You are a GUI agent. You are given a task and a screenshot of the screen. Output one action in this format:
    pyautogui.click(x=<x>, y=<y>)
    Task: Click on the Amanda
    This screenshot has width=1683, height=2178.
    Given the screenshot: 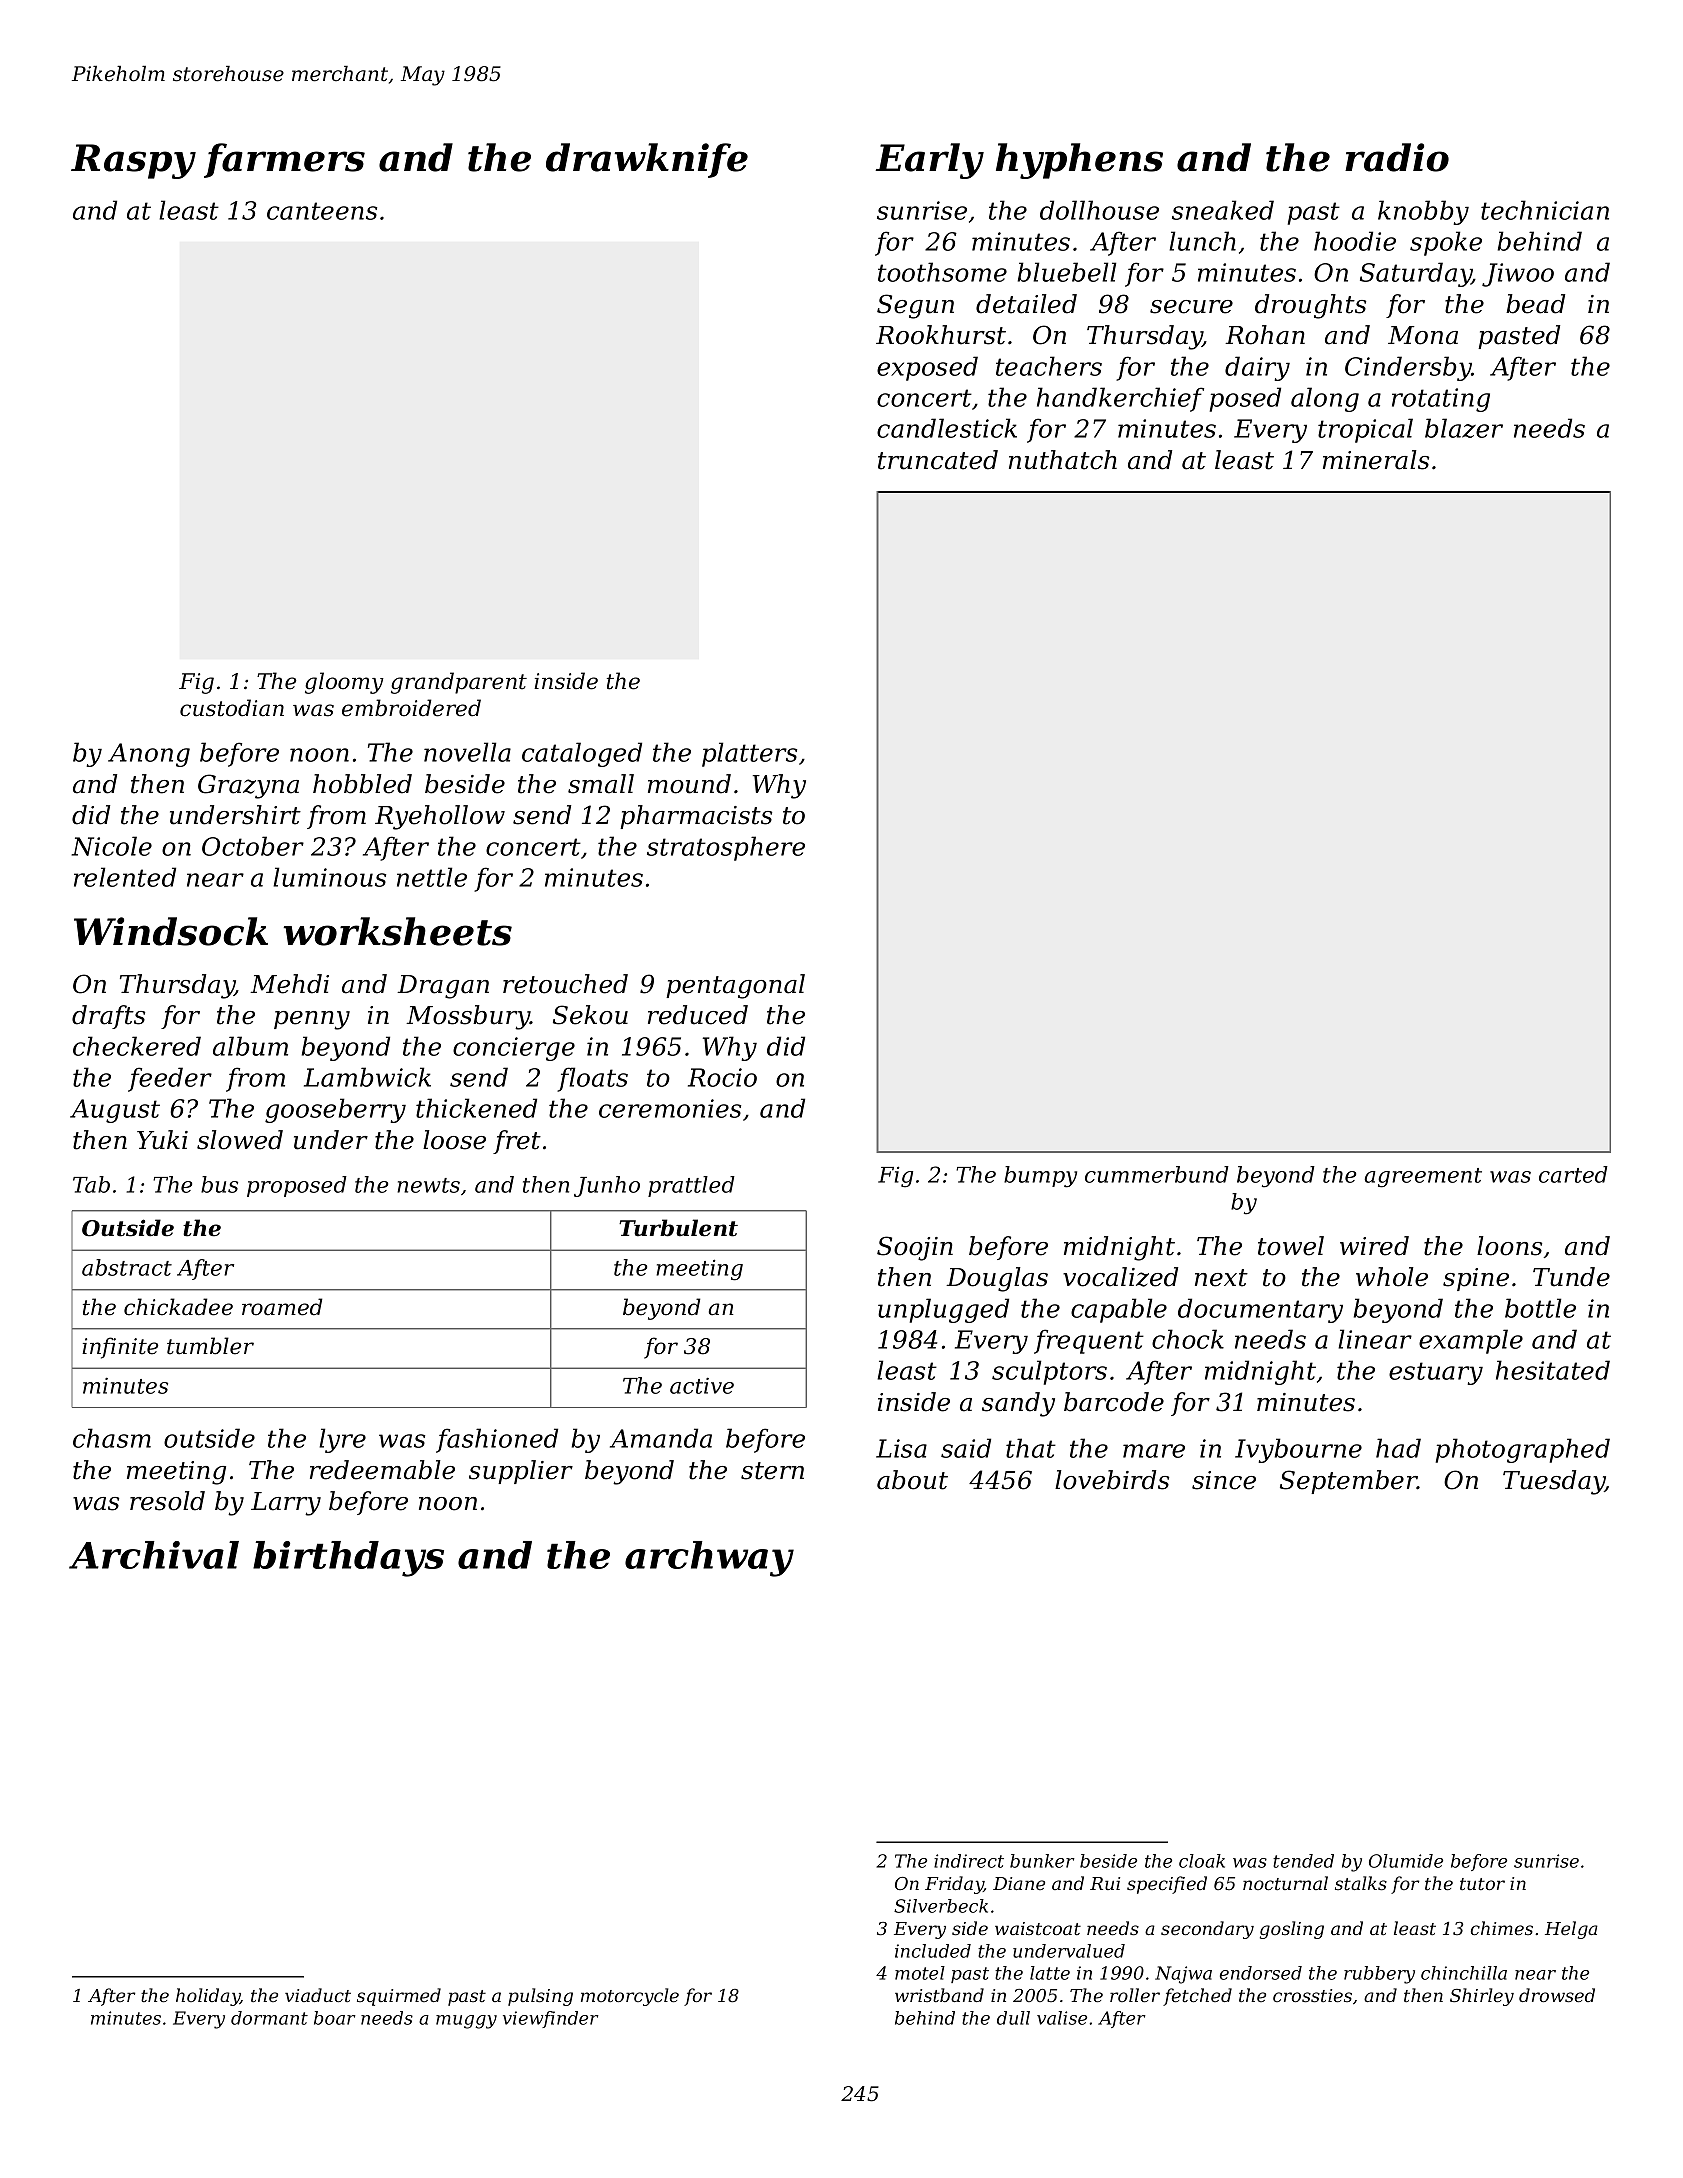 What is the action you would take?
    pyautogui.click(x=661, y=1438)
